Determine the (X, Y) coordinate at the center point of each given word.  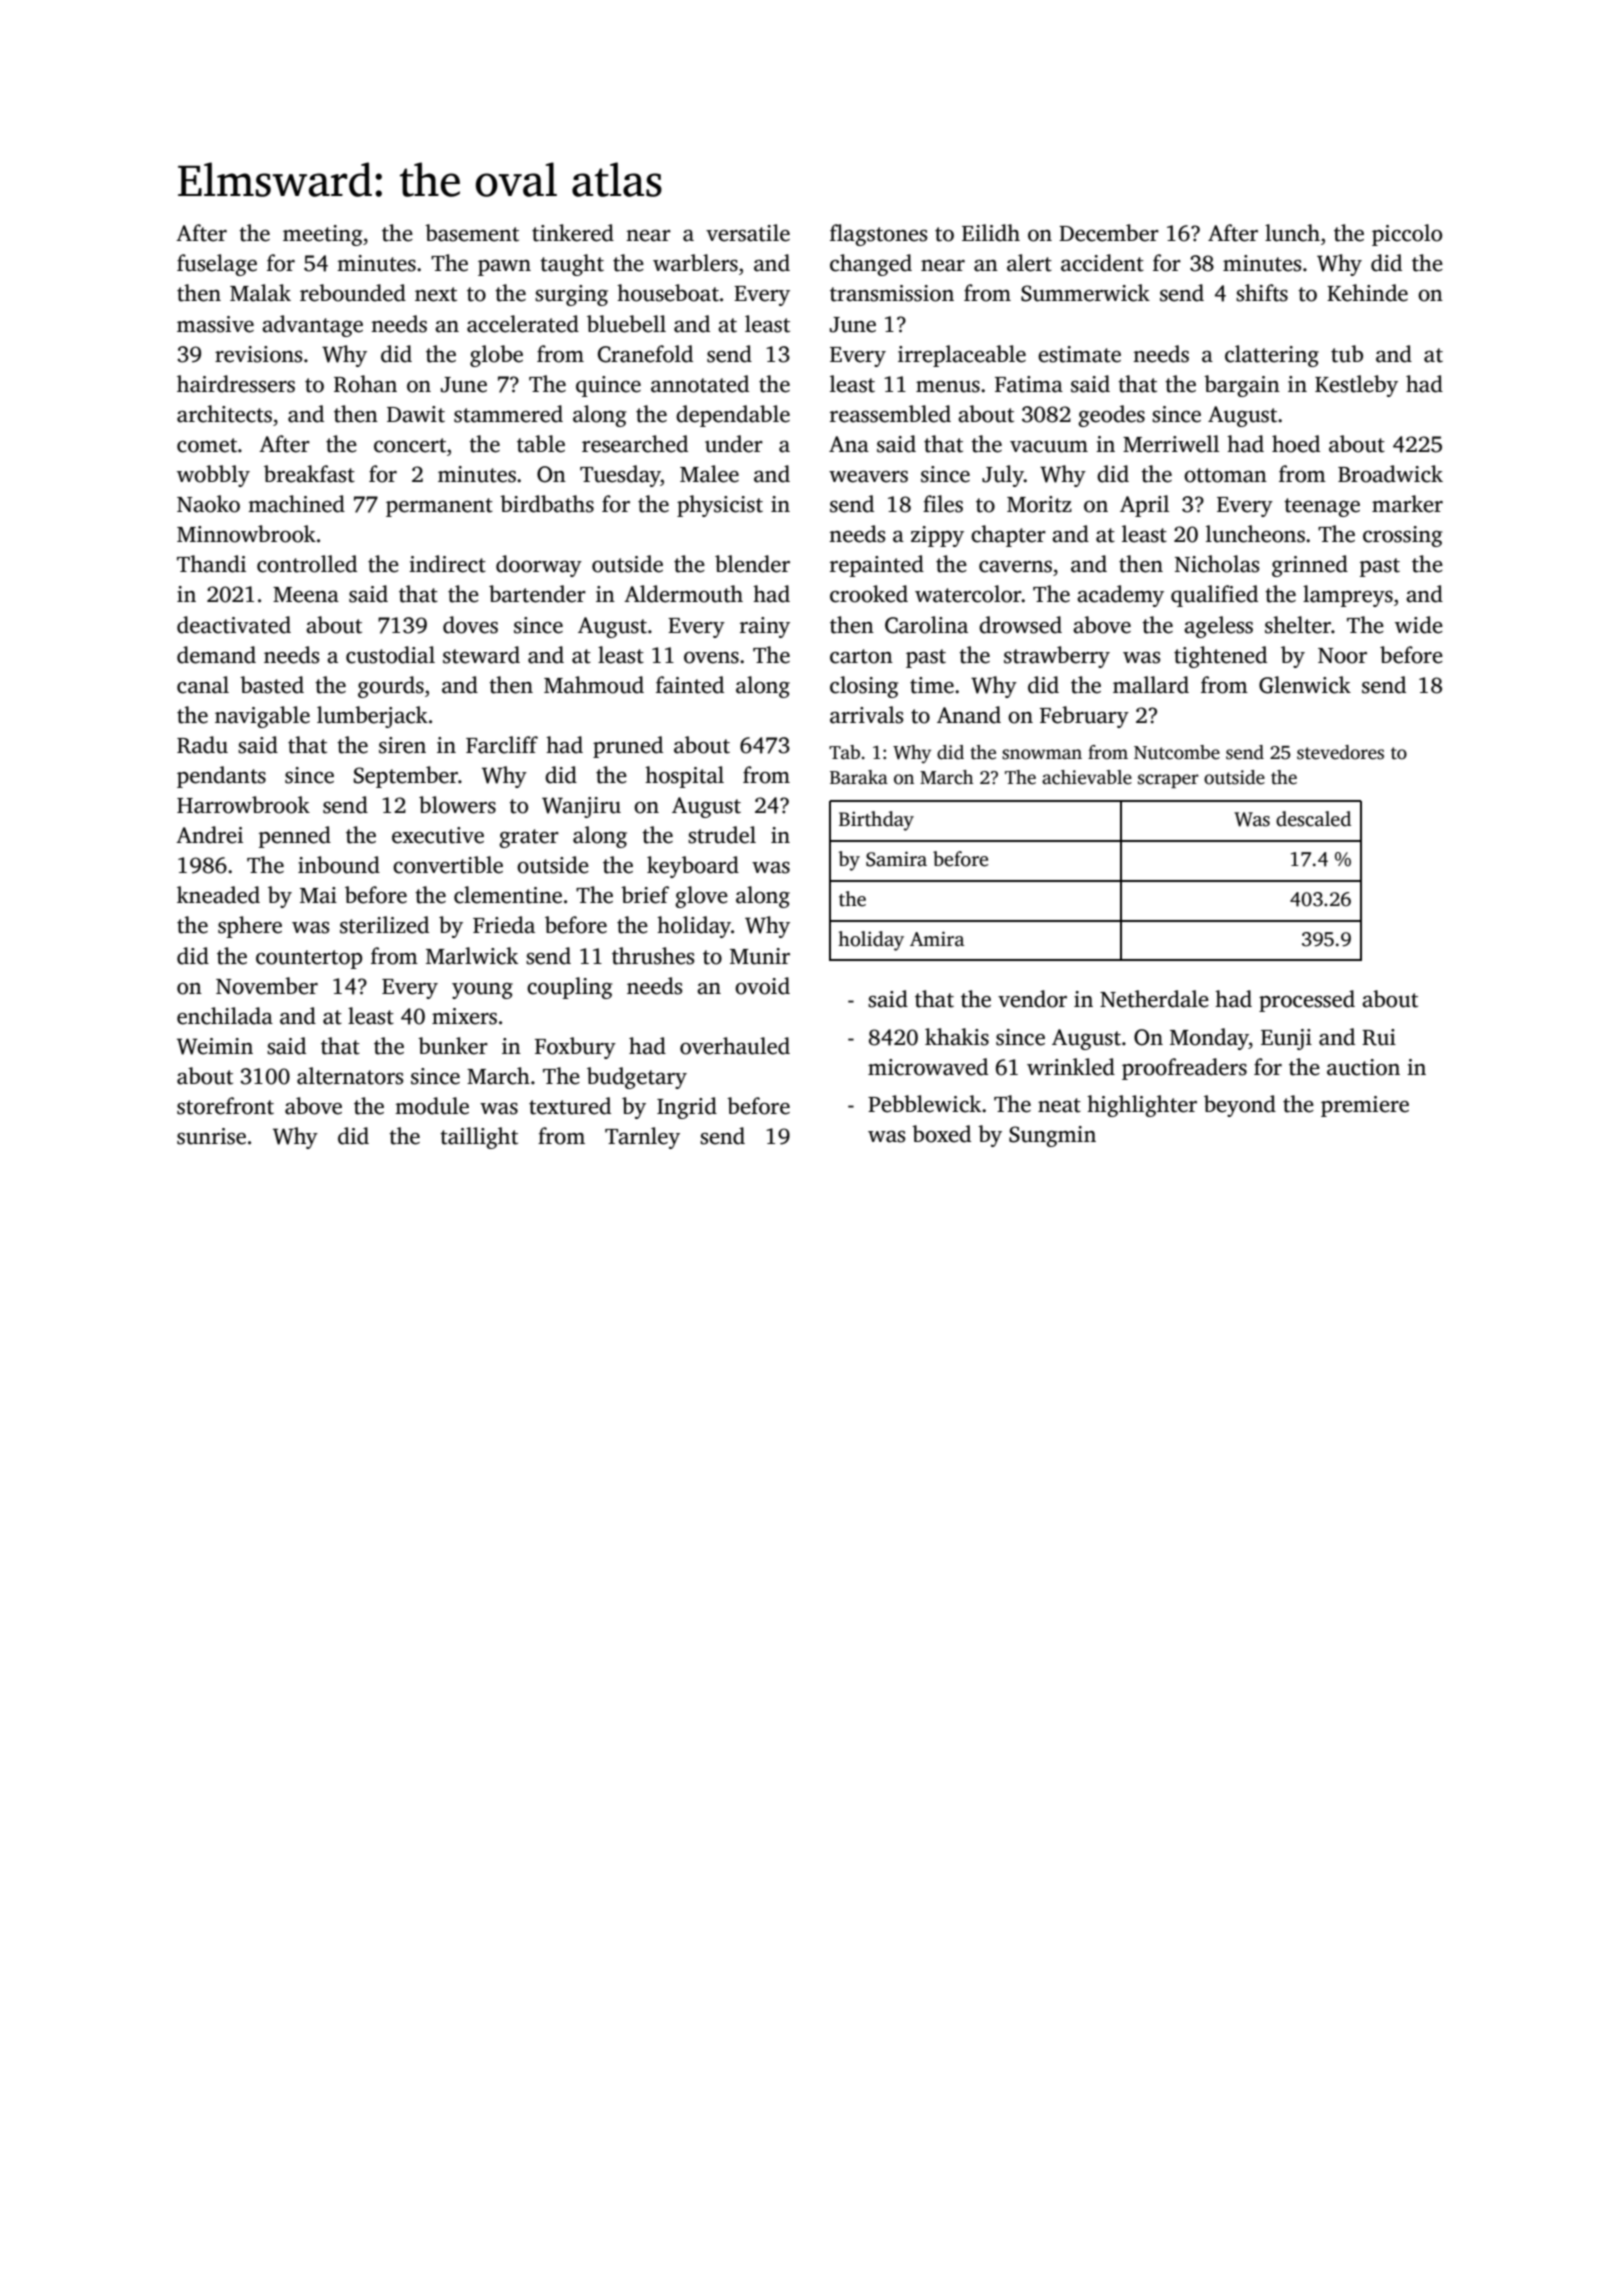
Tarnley (642, 1138)
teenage (1322, 507)
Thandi (211, 564)
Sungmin (1052, 1136)
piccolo (1407, 235)
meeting (322, 235)
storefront (225, 1106)
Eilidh (991, 233)
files (943, 504)
